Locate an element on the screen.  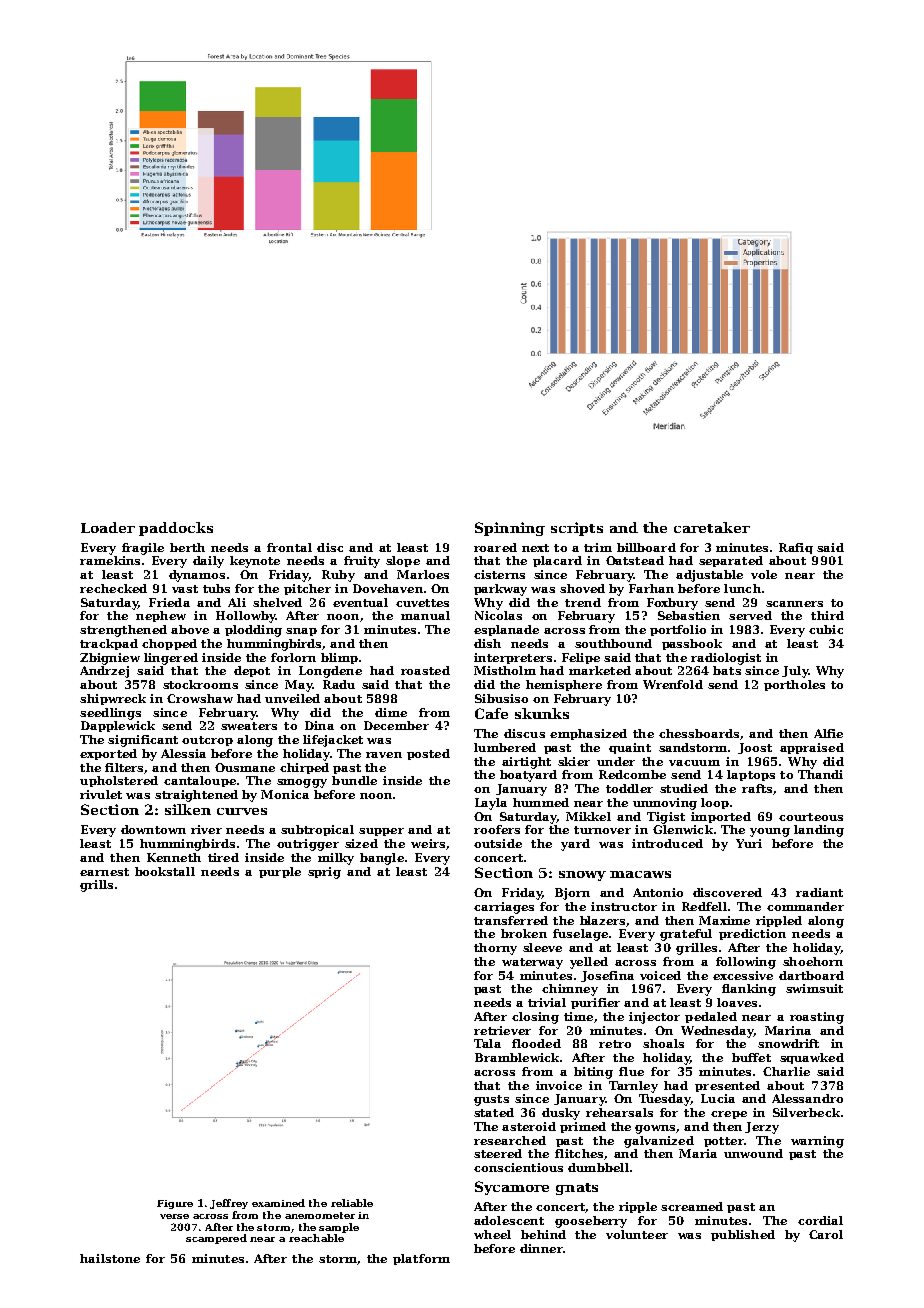
thorny is located at coordinates (495, 949).
